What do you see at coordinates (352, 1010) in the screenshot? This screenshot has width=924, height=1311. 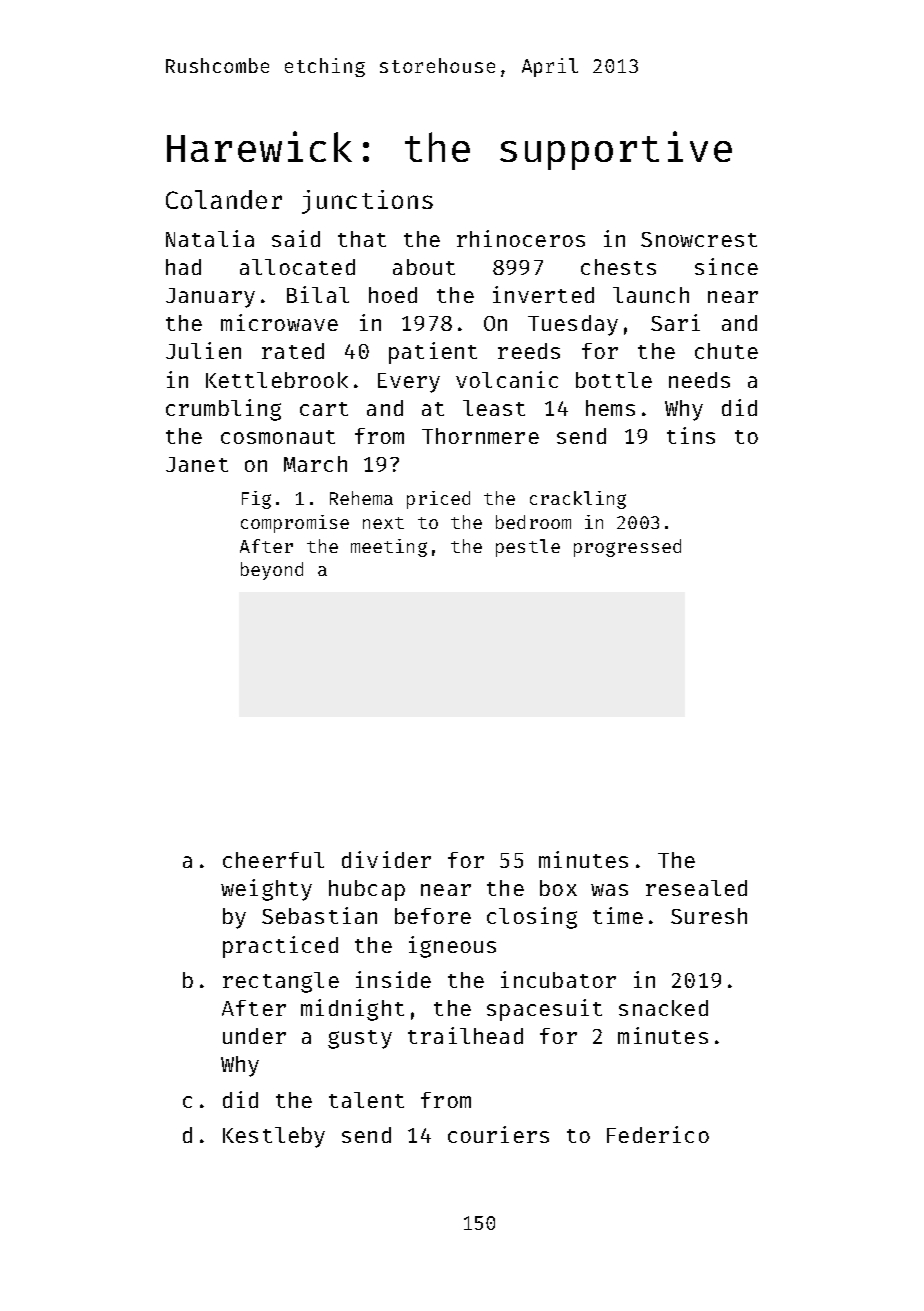 I see `midnight` at bounding box center [352, 1010].
